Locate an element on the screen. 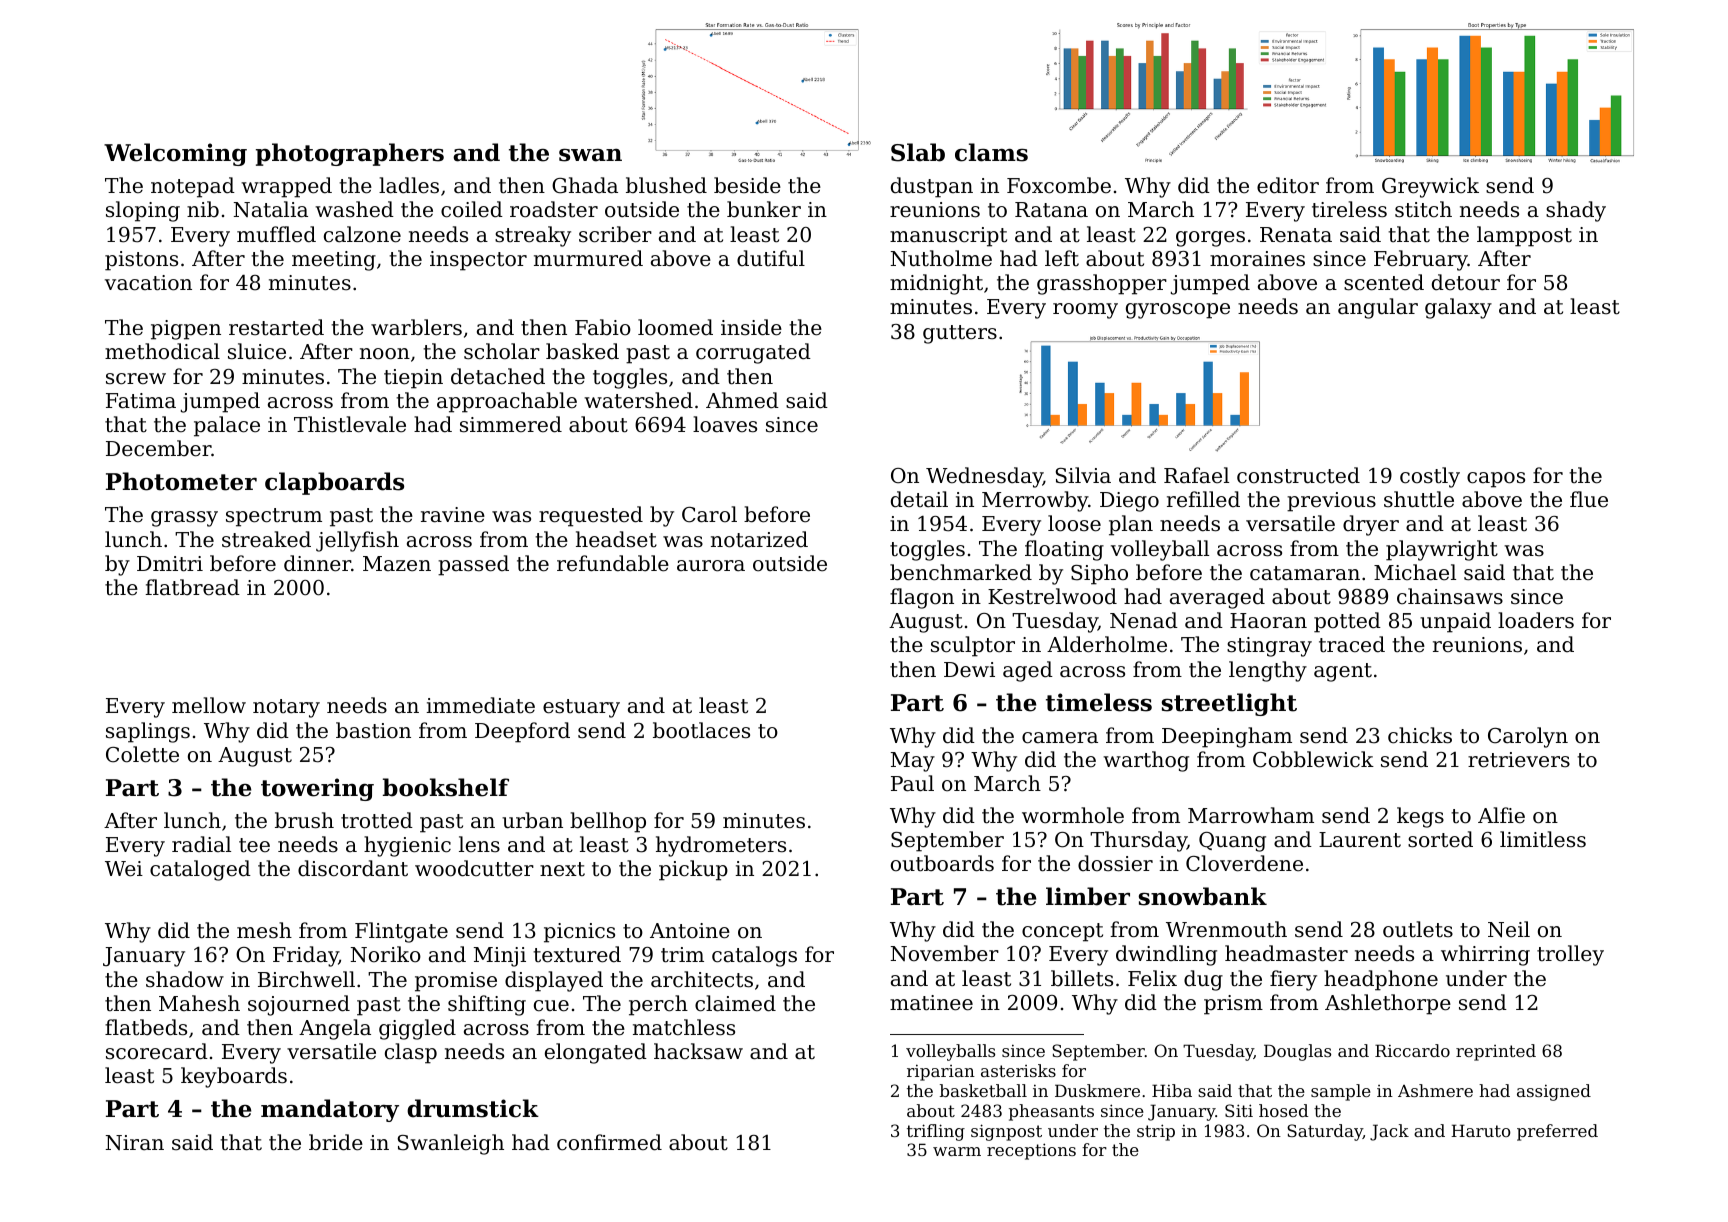  matinee is located at coordinates (931, 1003).
